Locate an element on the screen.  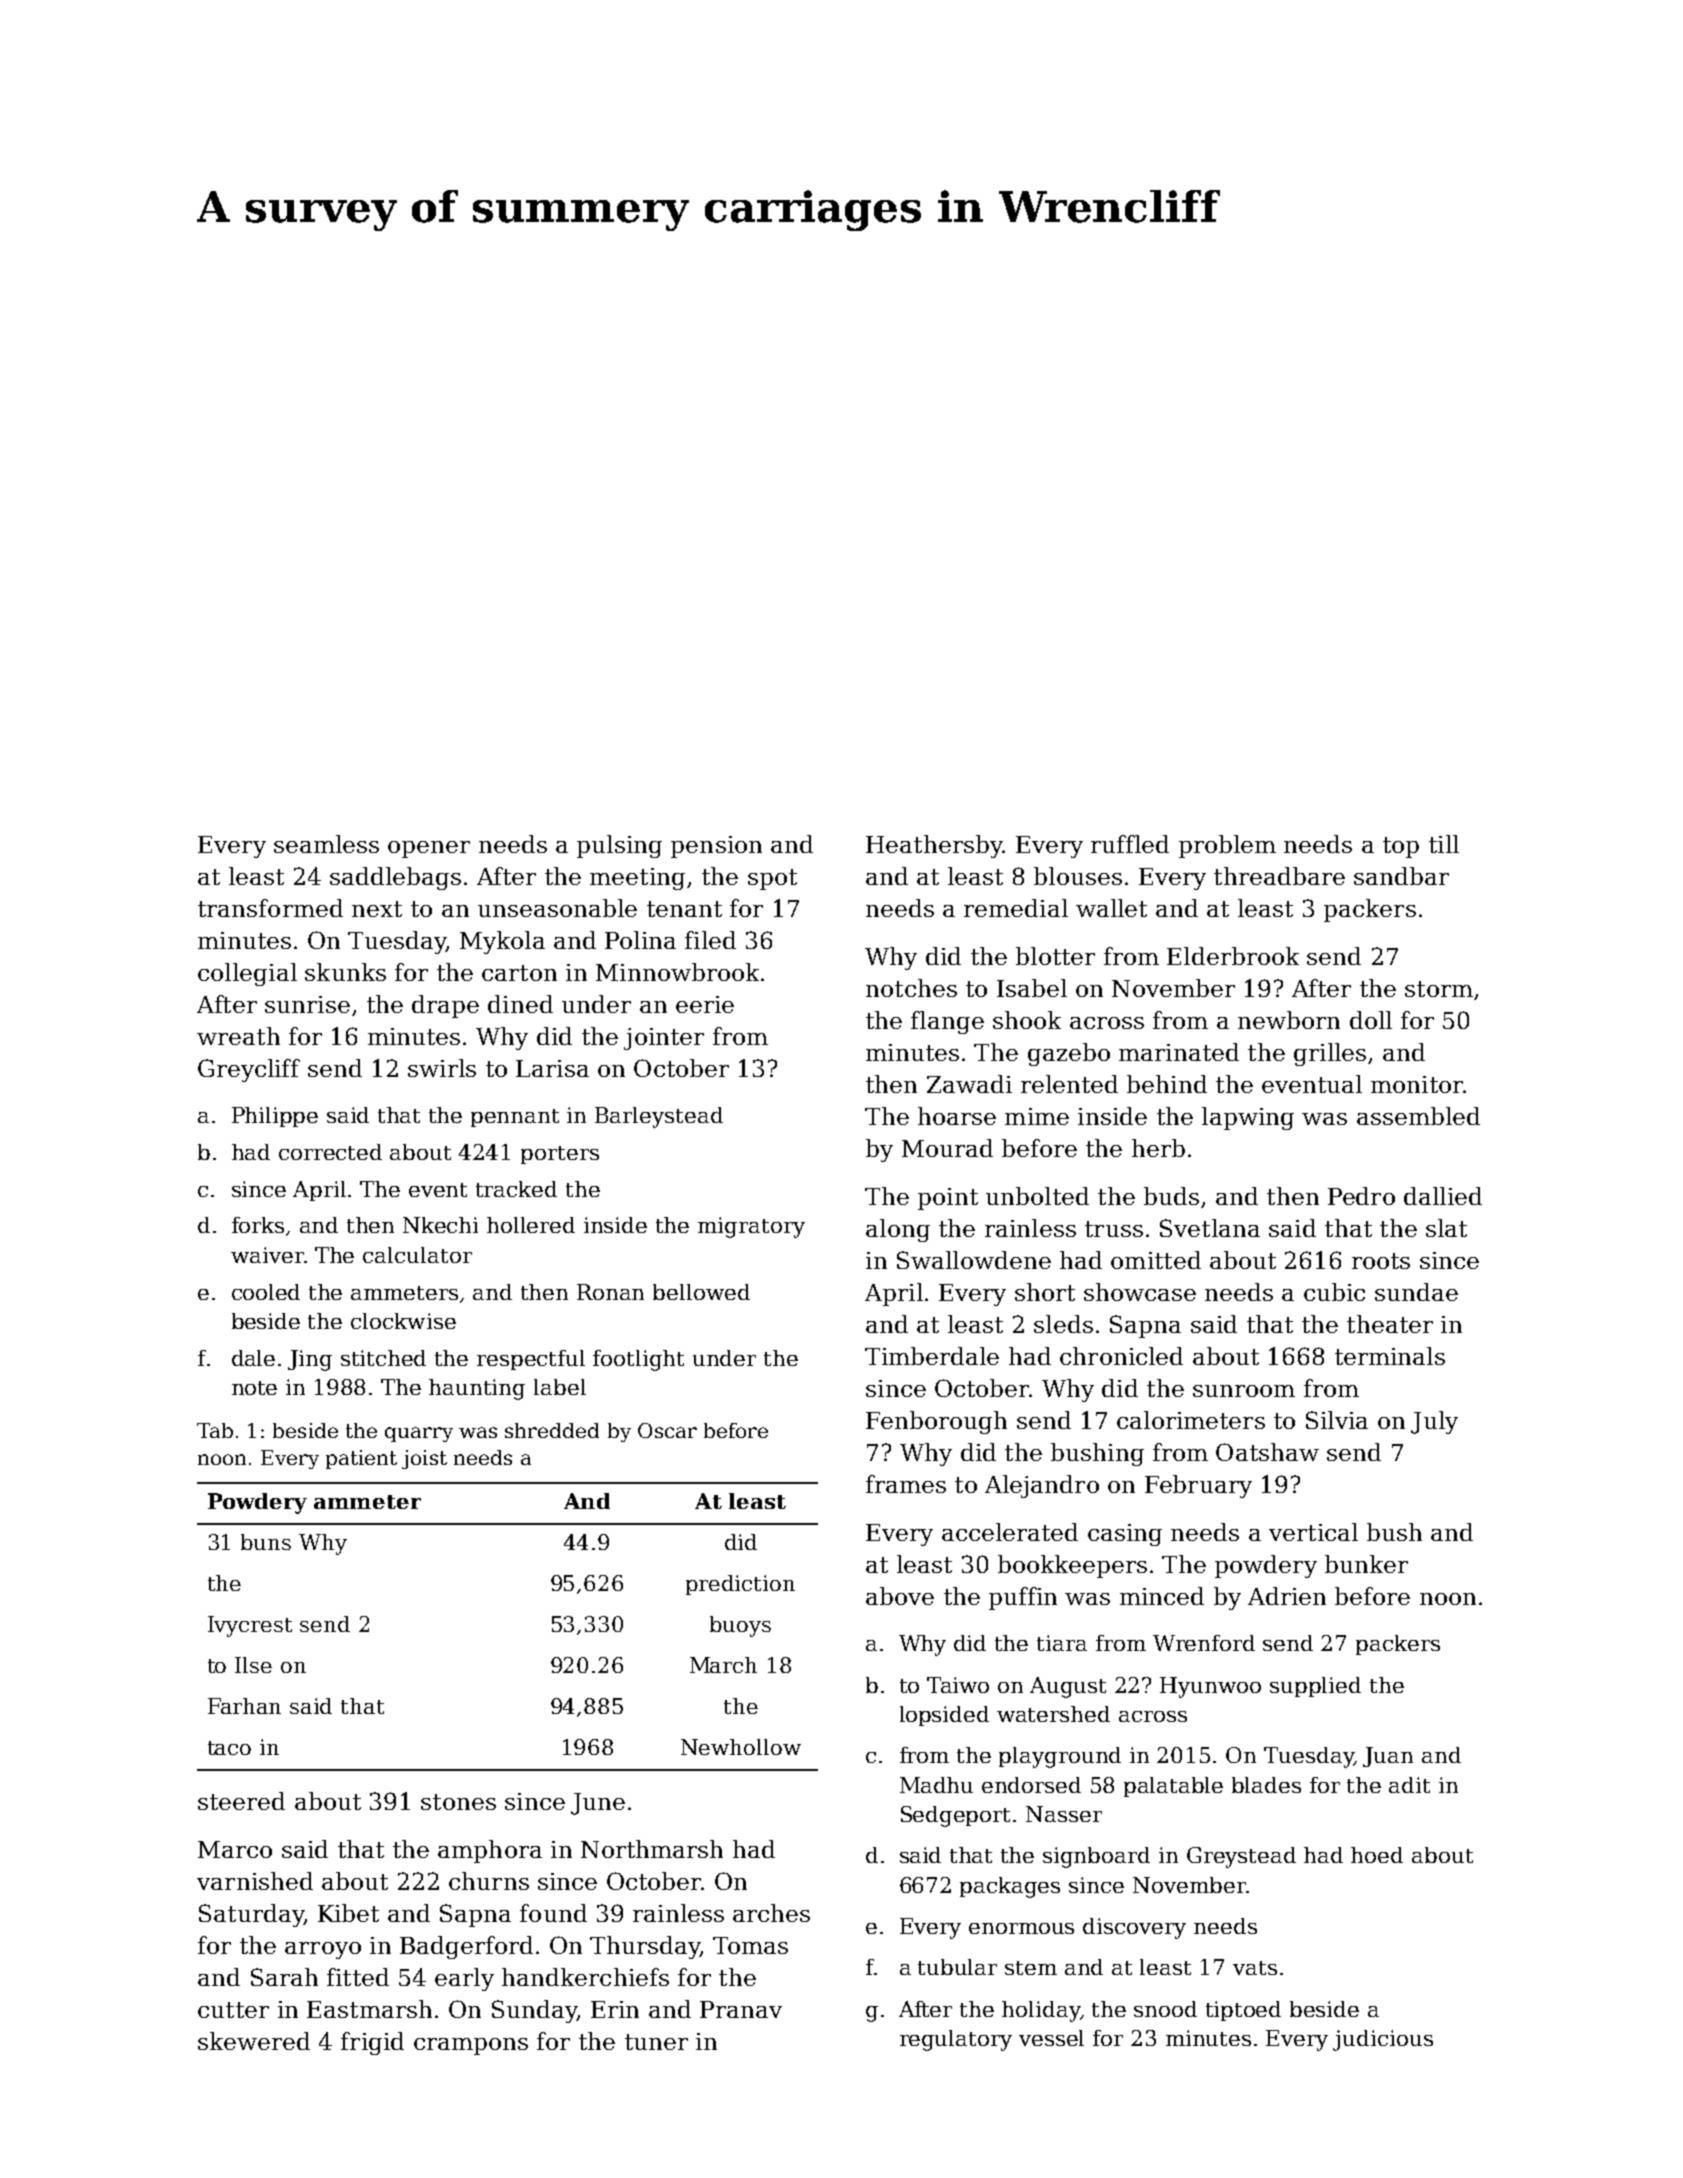
Farhan is located at coordinates (244, 1706).
